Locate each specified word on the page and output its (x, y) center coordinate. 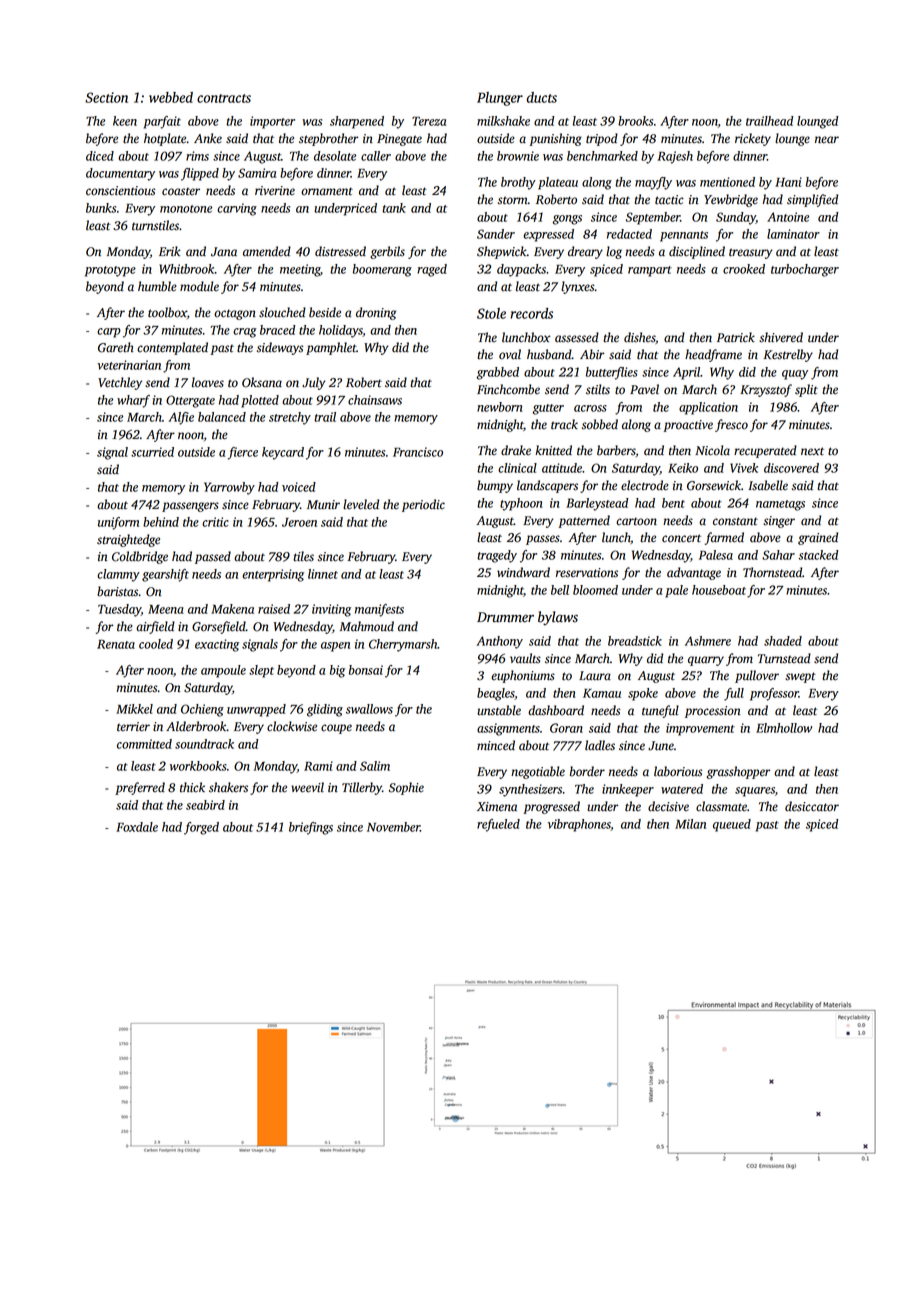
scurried (152, 452)
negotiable (538, 772)
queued (732, 825)
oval (510, 354)
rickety (753, 139)
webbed (171, 97)
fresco (731, 425)
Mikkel (134, 709)
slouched (282, 312)
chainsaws (375, 400)
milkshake (503, 121)
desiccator (812, 806)
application (708, 408)
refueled (498, 825)
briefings (311, 828)
